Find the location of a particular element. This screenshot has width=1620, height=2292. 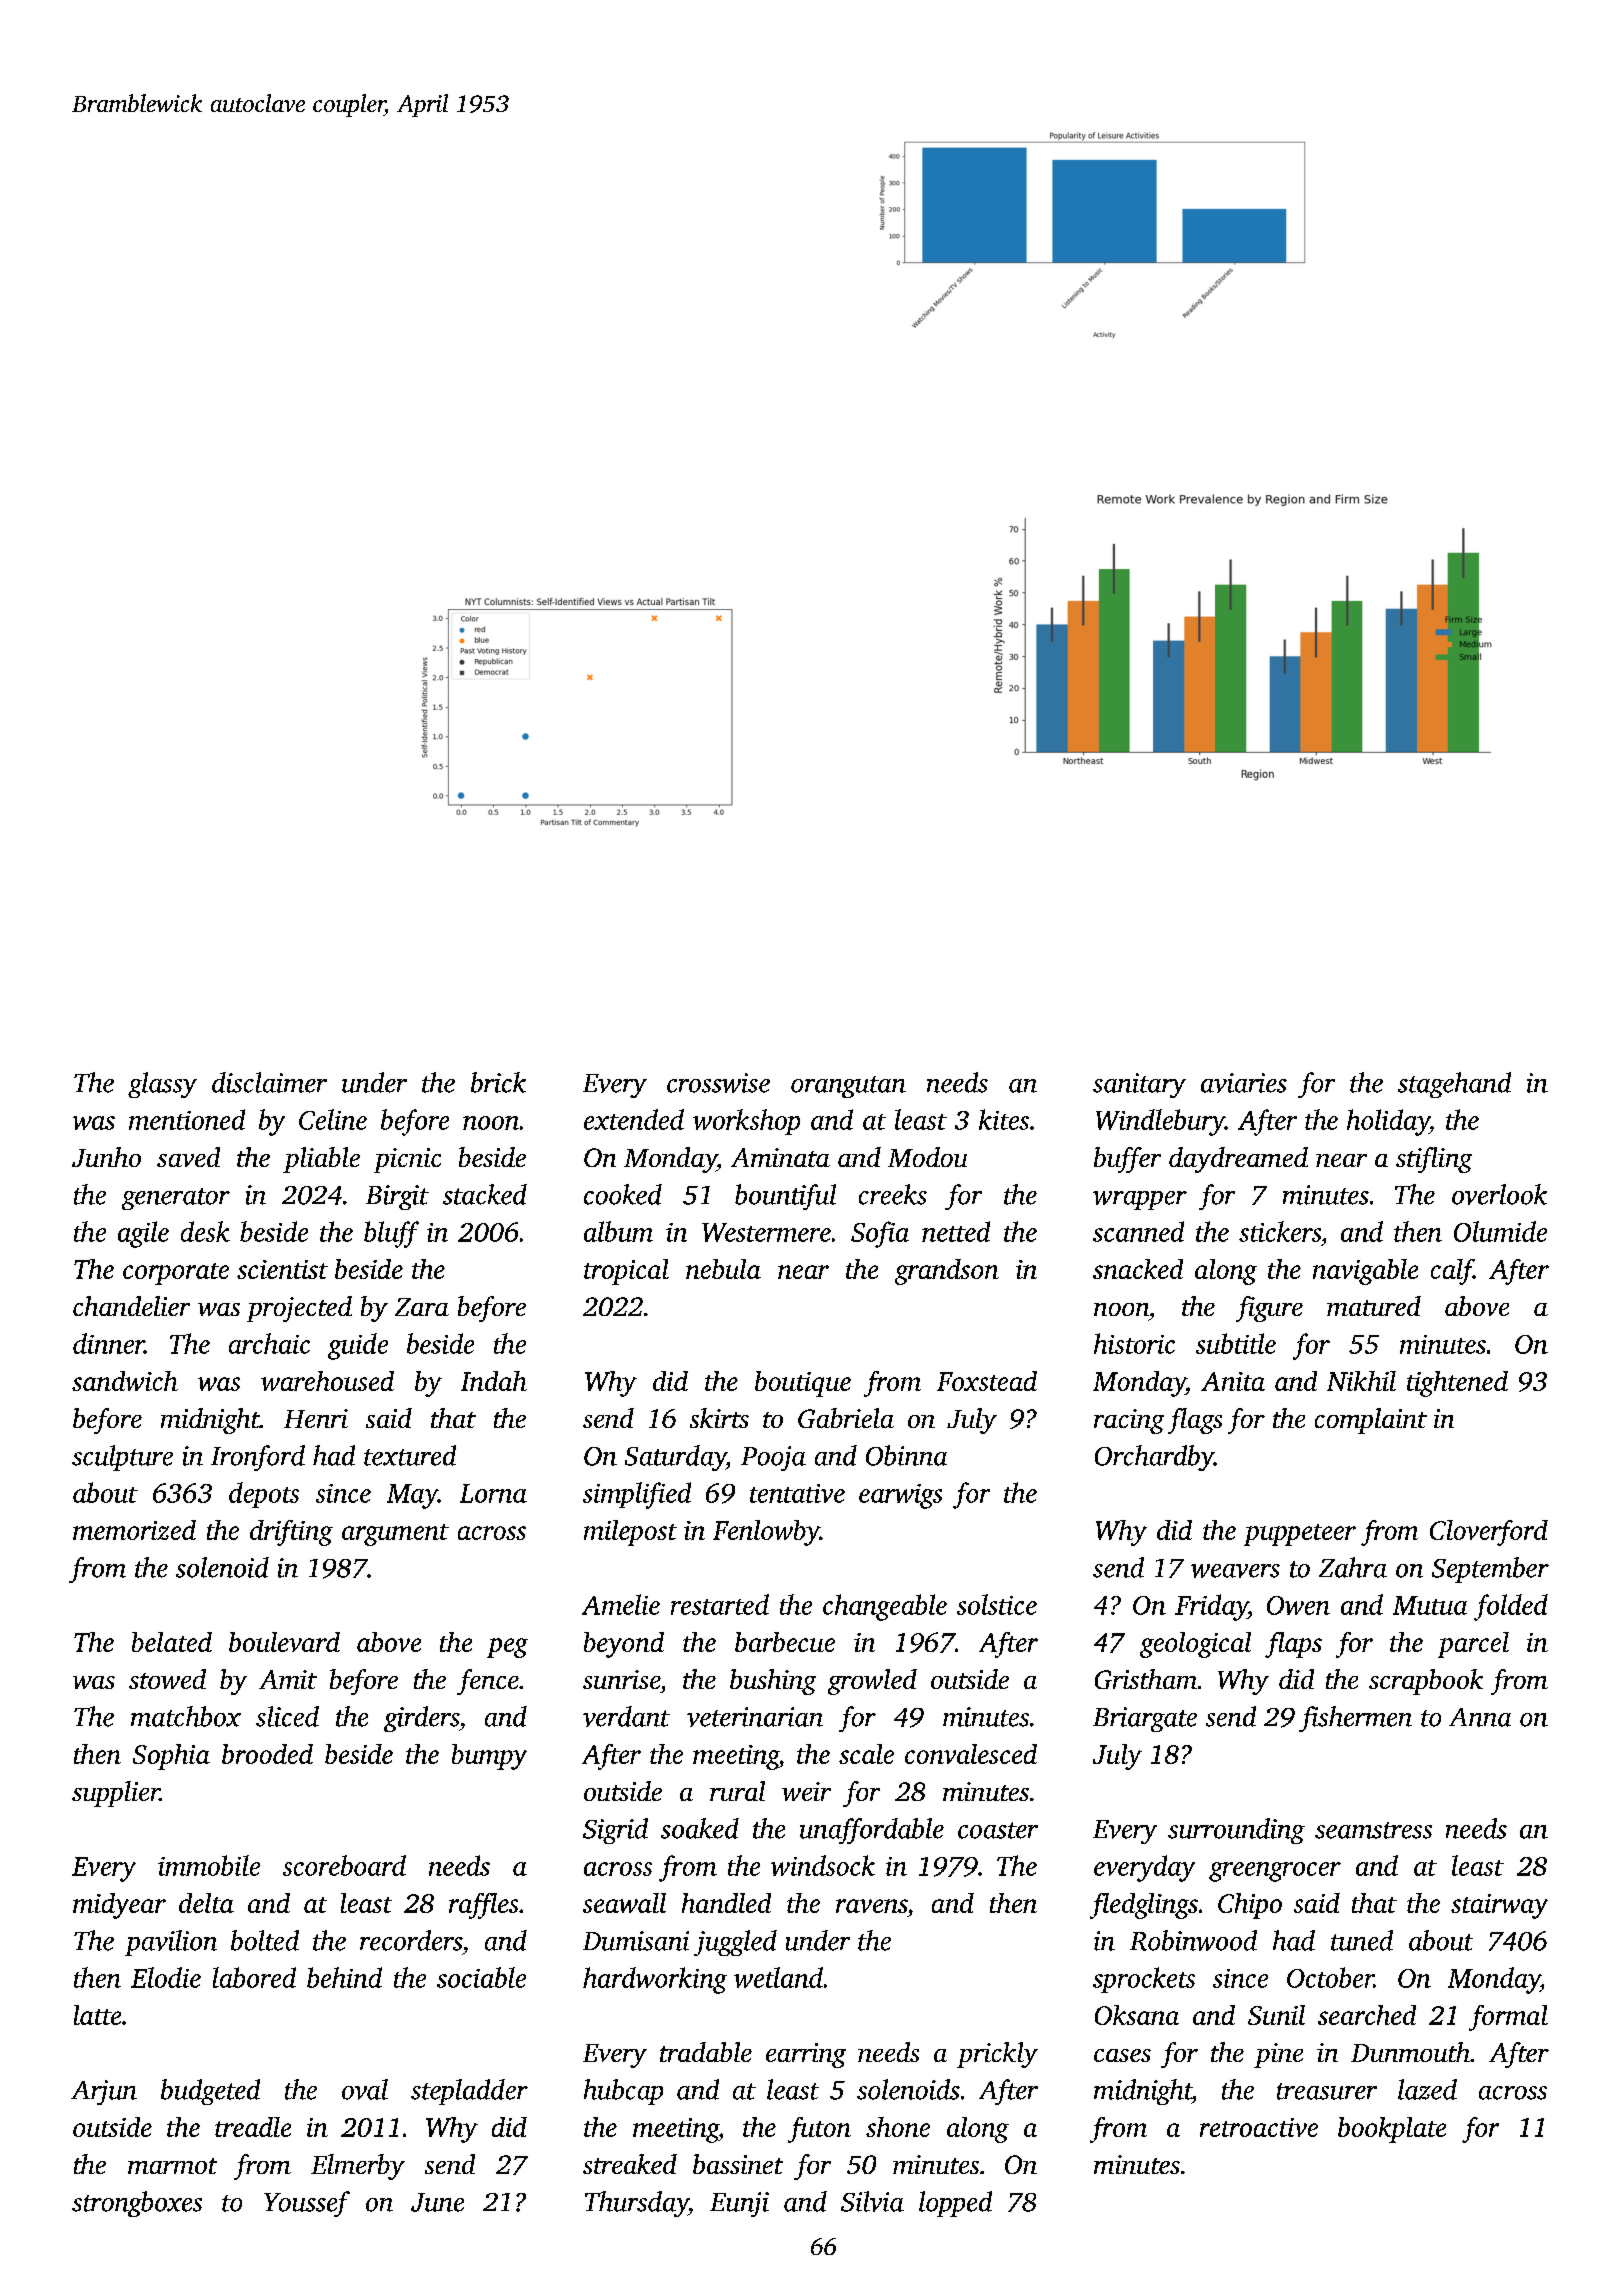

Elmerby is located at coordinates (358, 2167).
